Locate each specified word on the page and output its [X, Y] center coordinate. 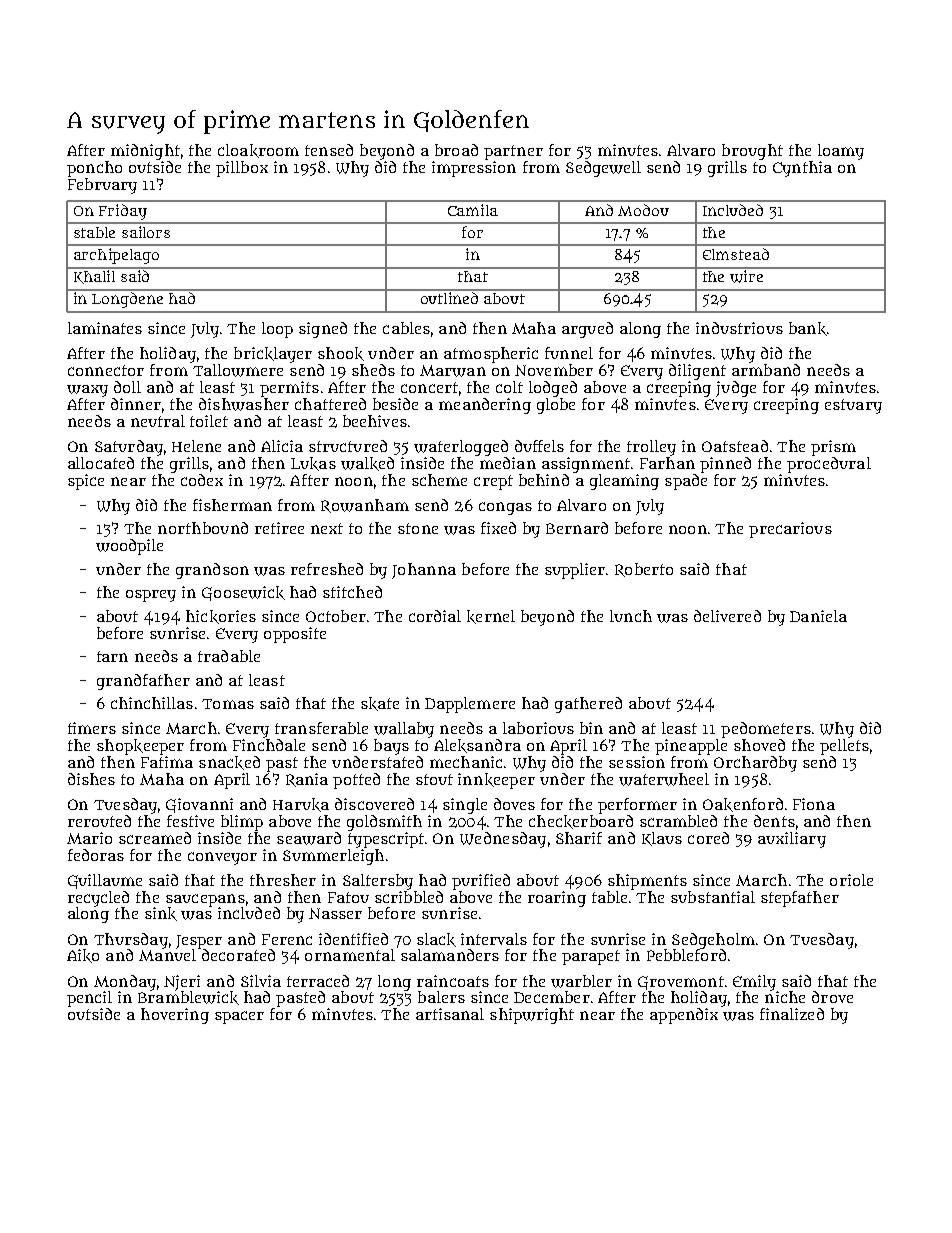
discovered [374, 804]
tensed [329, 150]
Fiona [814, 804]
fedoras [96, 855]
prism [833, 448]
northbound [203, 528]
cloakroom [258, 151]
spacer [239, 1017]
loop [277, 330]
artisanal [450, 1014]
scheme [439, 480]
